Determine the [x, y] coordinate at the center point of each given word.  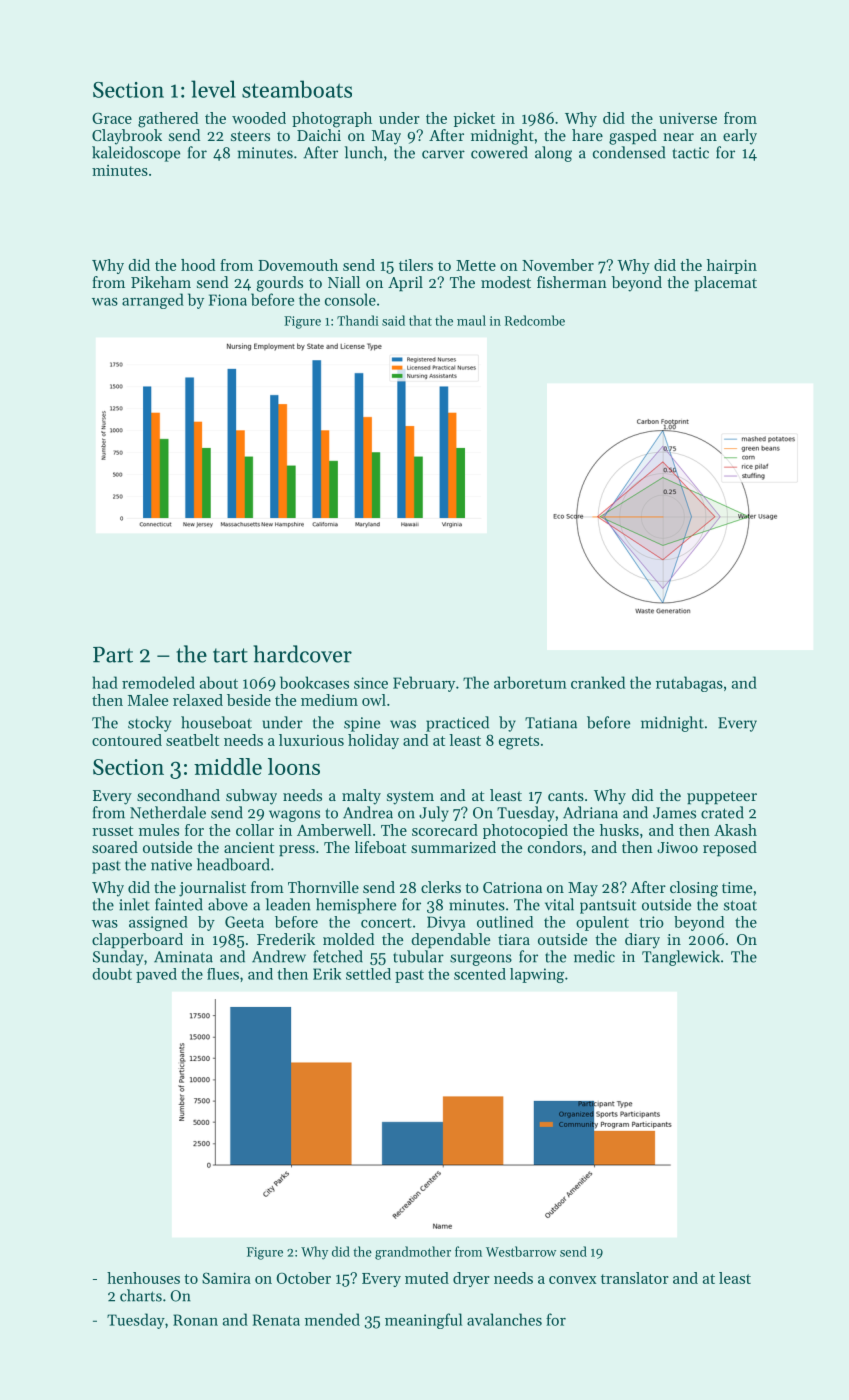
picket [474, 119]
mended [332, 1319]
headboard [233, 864]
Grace [112, 118]
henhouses [143, 1278]
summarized [453, 847]
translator [634, 1278]
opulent [602, 923]
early [740, 137]
